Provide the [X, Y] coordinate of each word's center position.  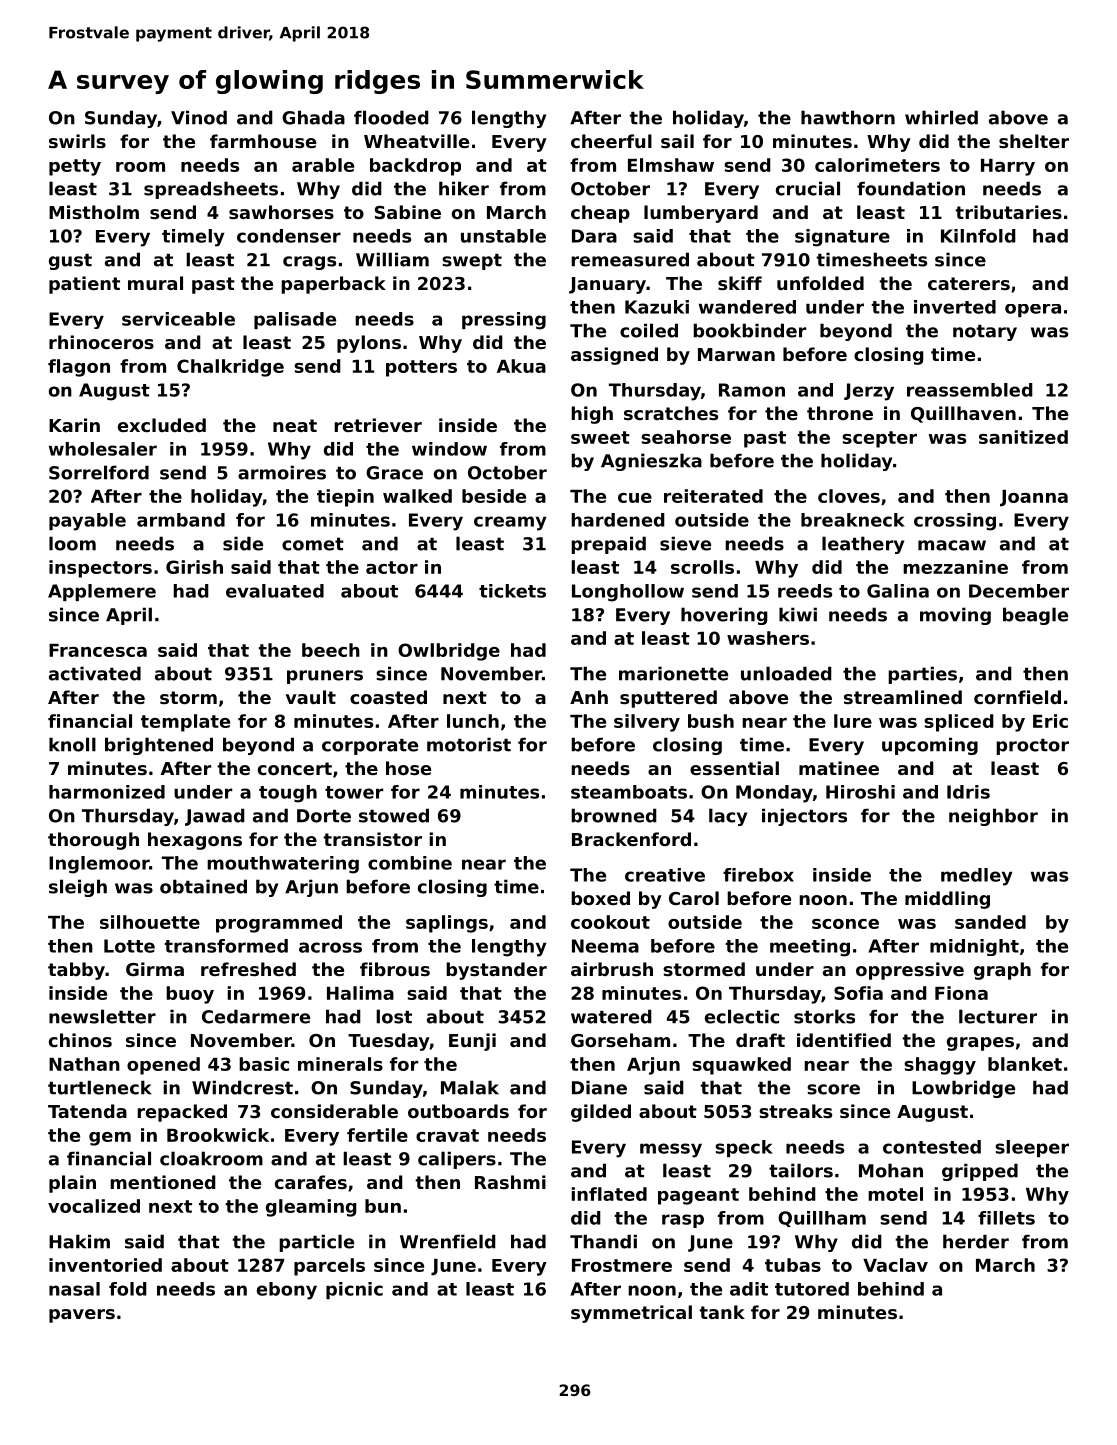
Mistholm [94, 212]
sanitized [1023, 437]
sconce [845, 924]
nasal [74, 1289]
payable [87, 522]
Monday [774, 794]
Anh [589, 697]
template [185, 723]
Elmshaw [671, 165]
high [592, 415]
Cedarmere [256, 1016]
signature [842, 238]
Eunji [472, 1042]
